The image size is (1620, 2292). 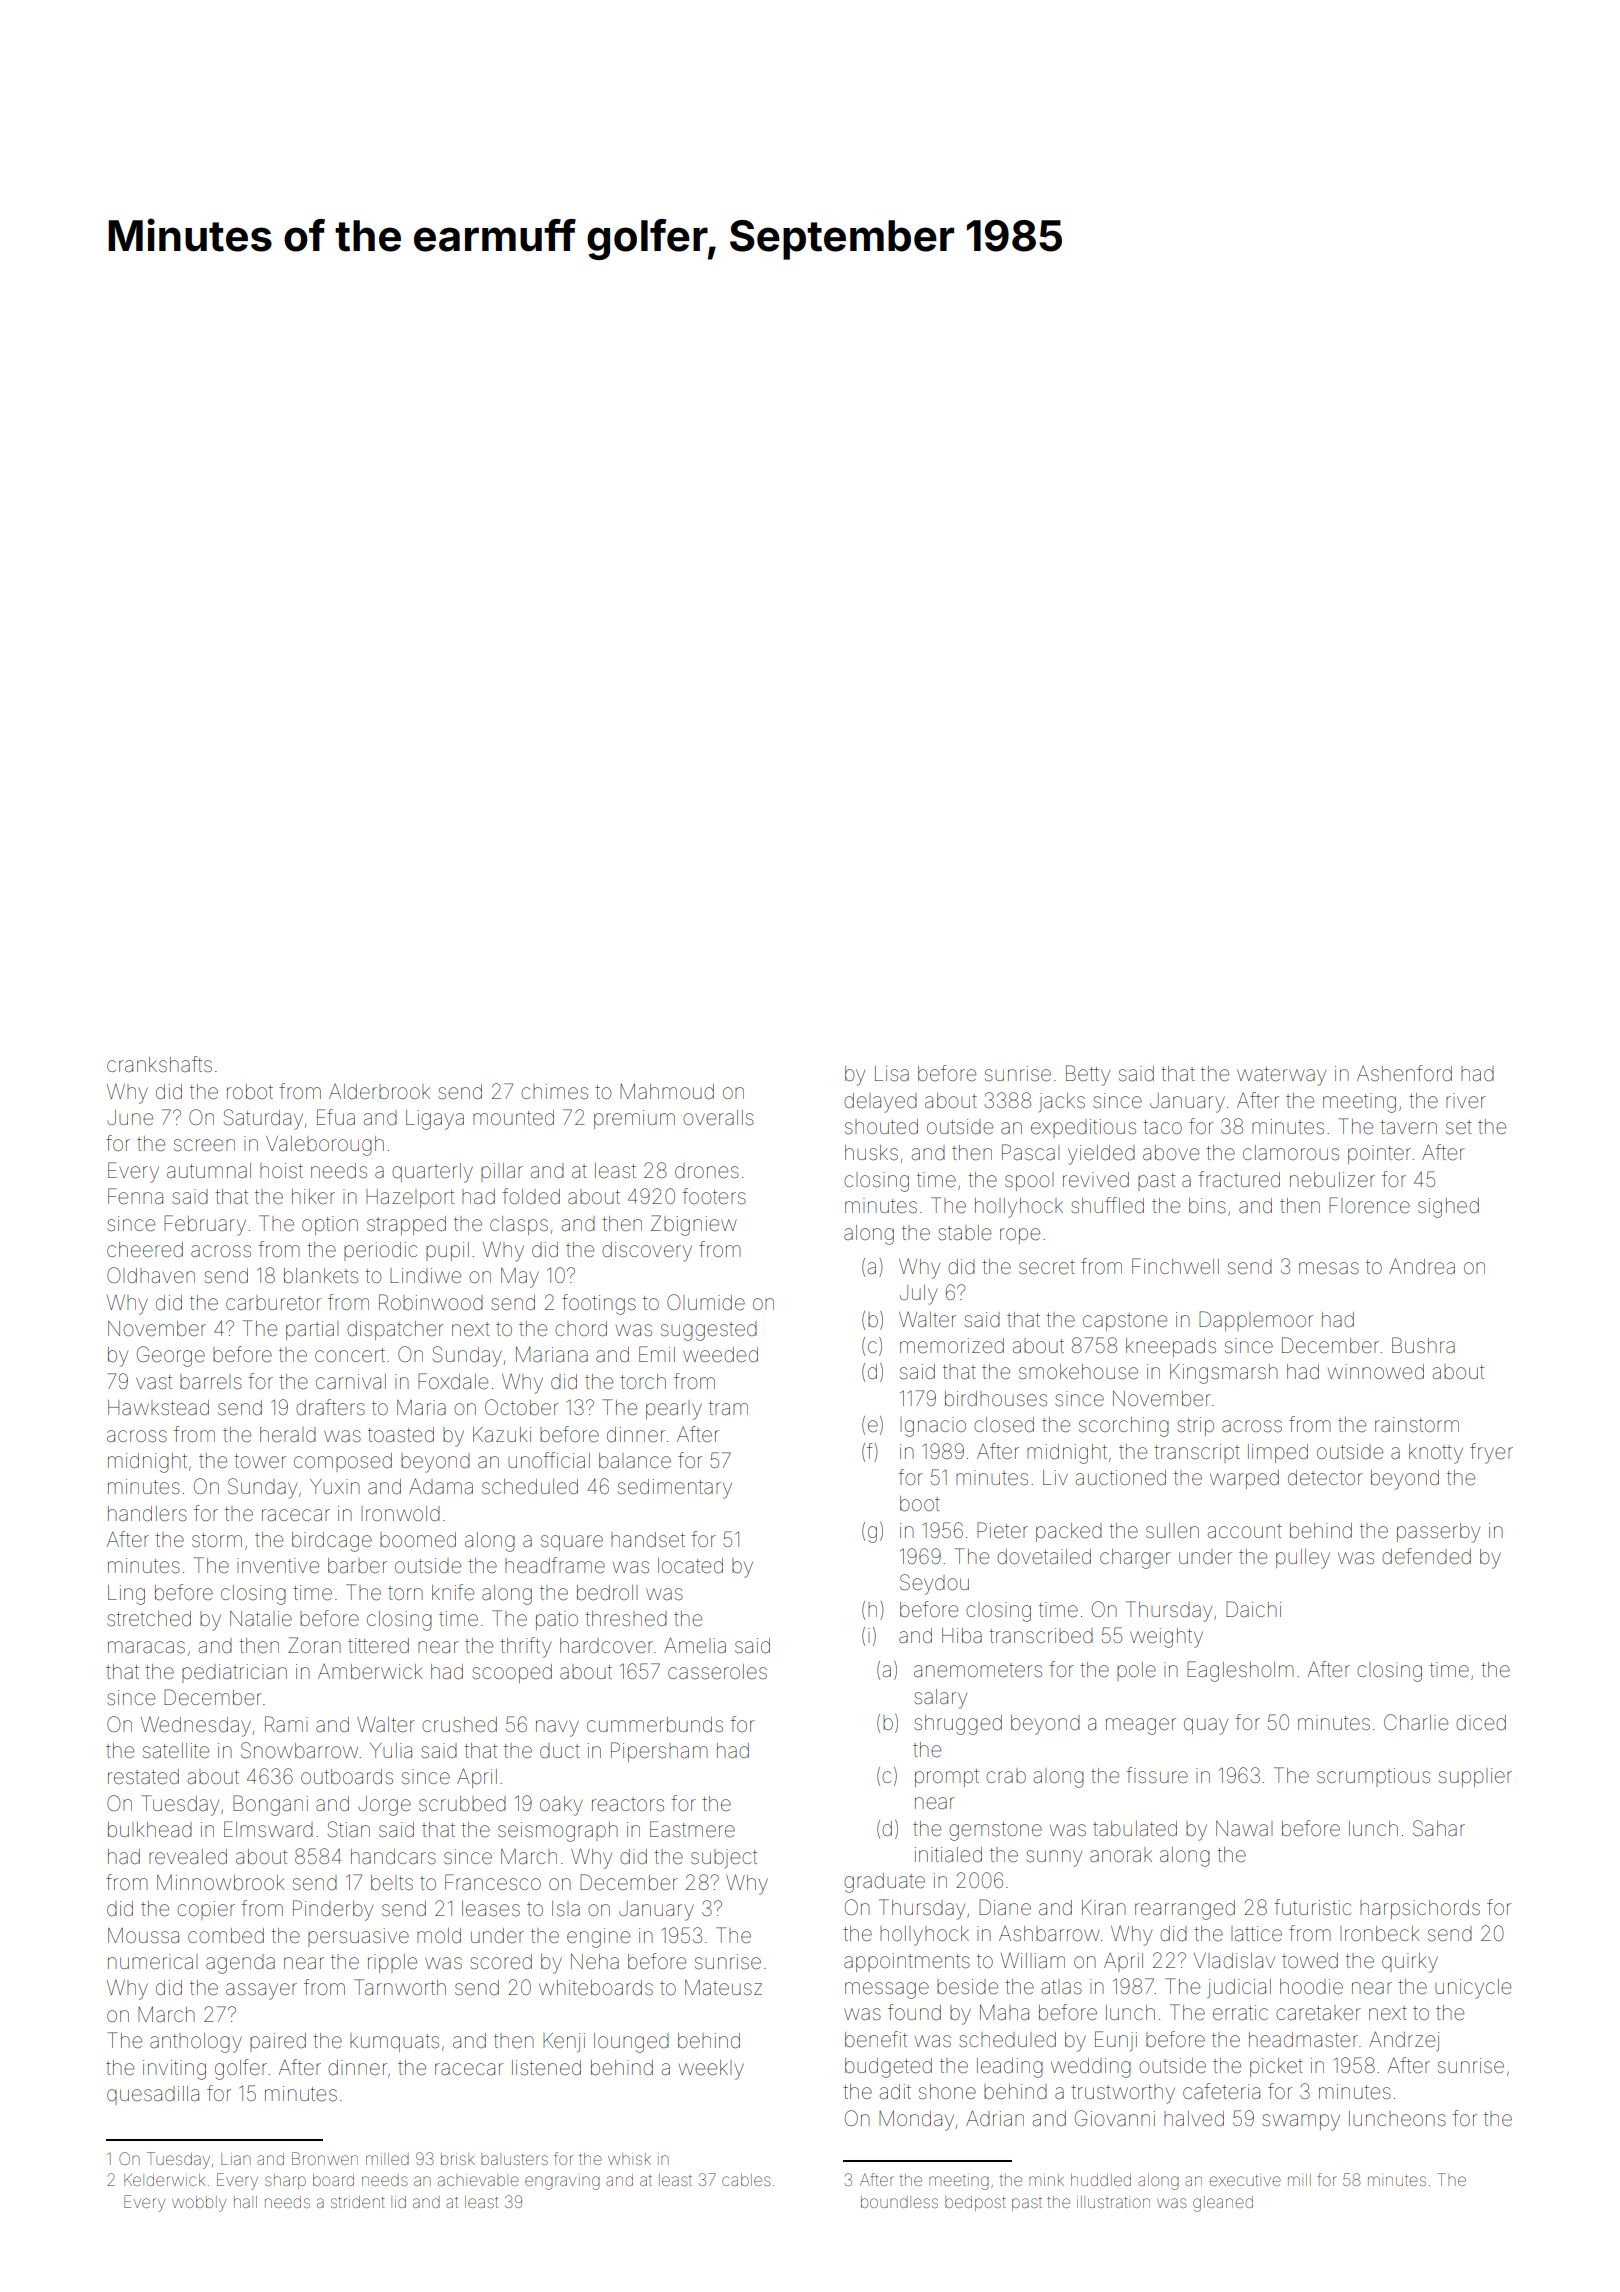 What do you see at coordinates (1253, 1609) in the screenshot?
I see `Daichi` at bounding box center [1253, 1609].
